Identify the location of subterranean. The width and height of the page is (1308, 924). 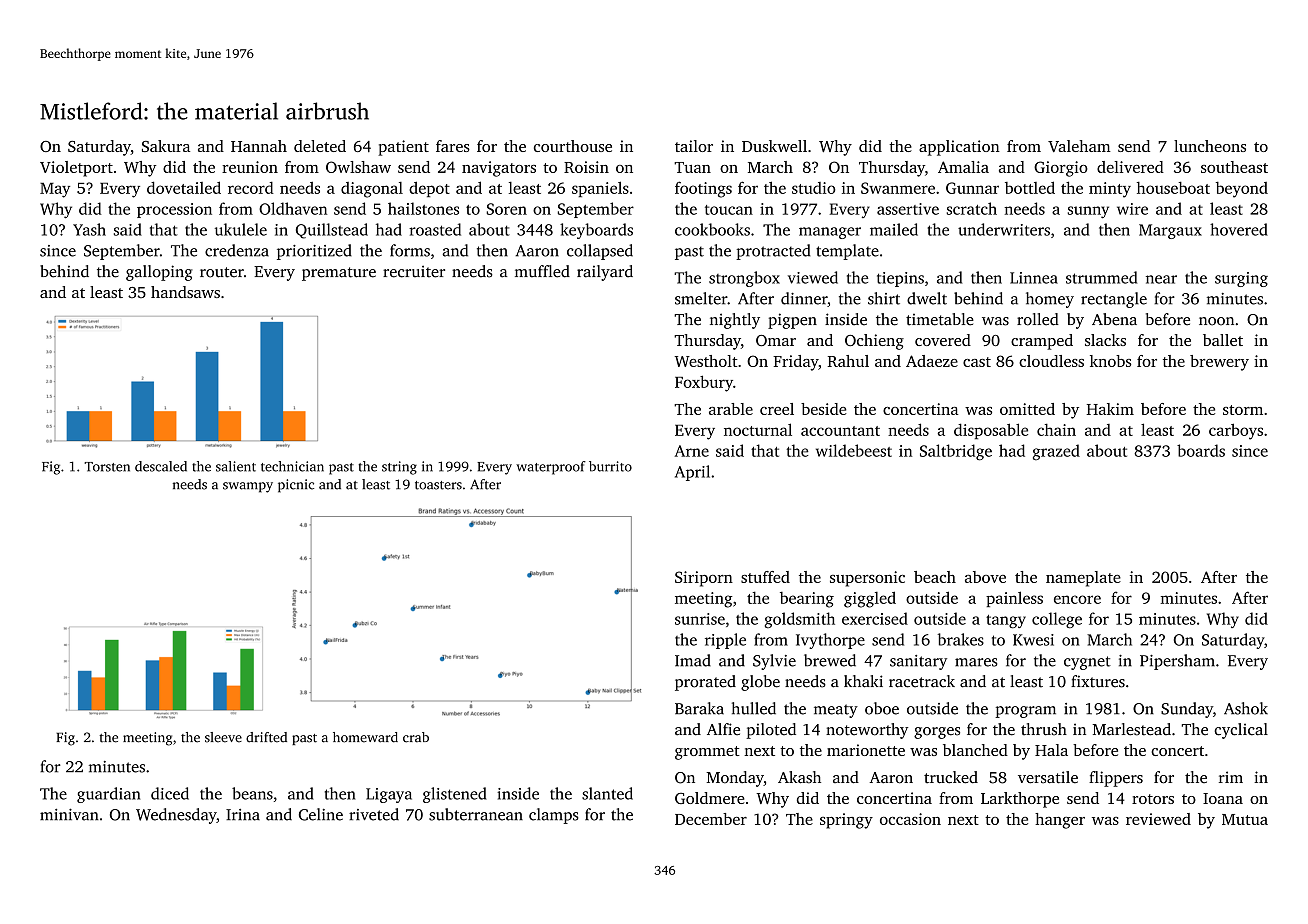
(476, 814).
